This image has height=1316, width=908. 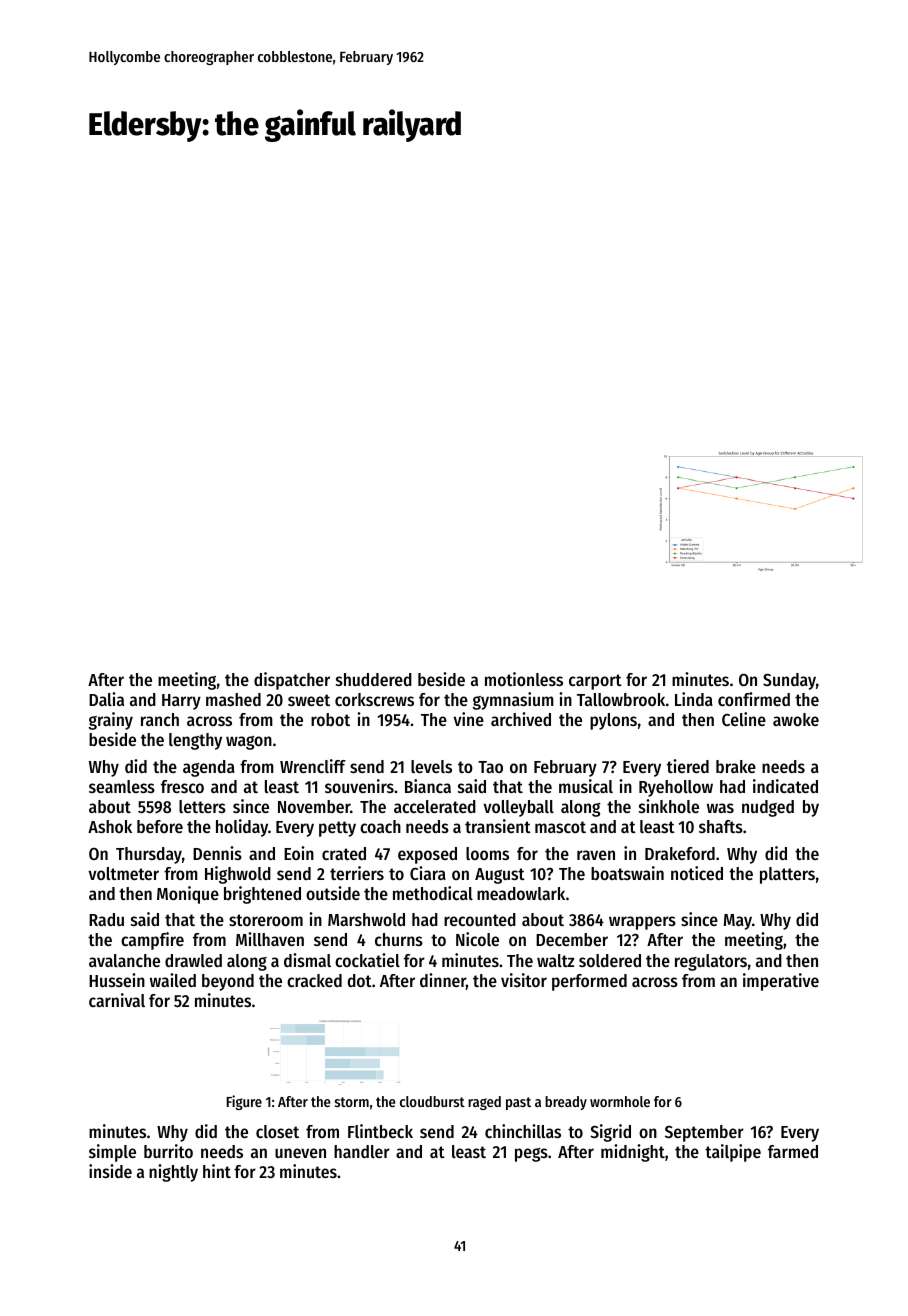 I want to click on storeroom, so click(x=266, y=920).
